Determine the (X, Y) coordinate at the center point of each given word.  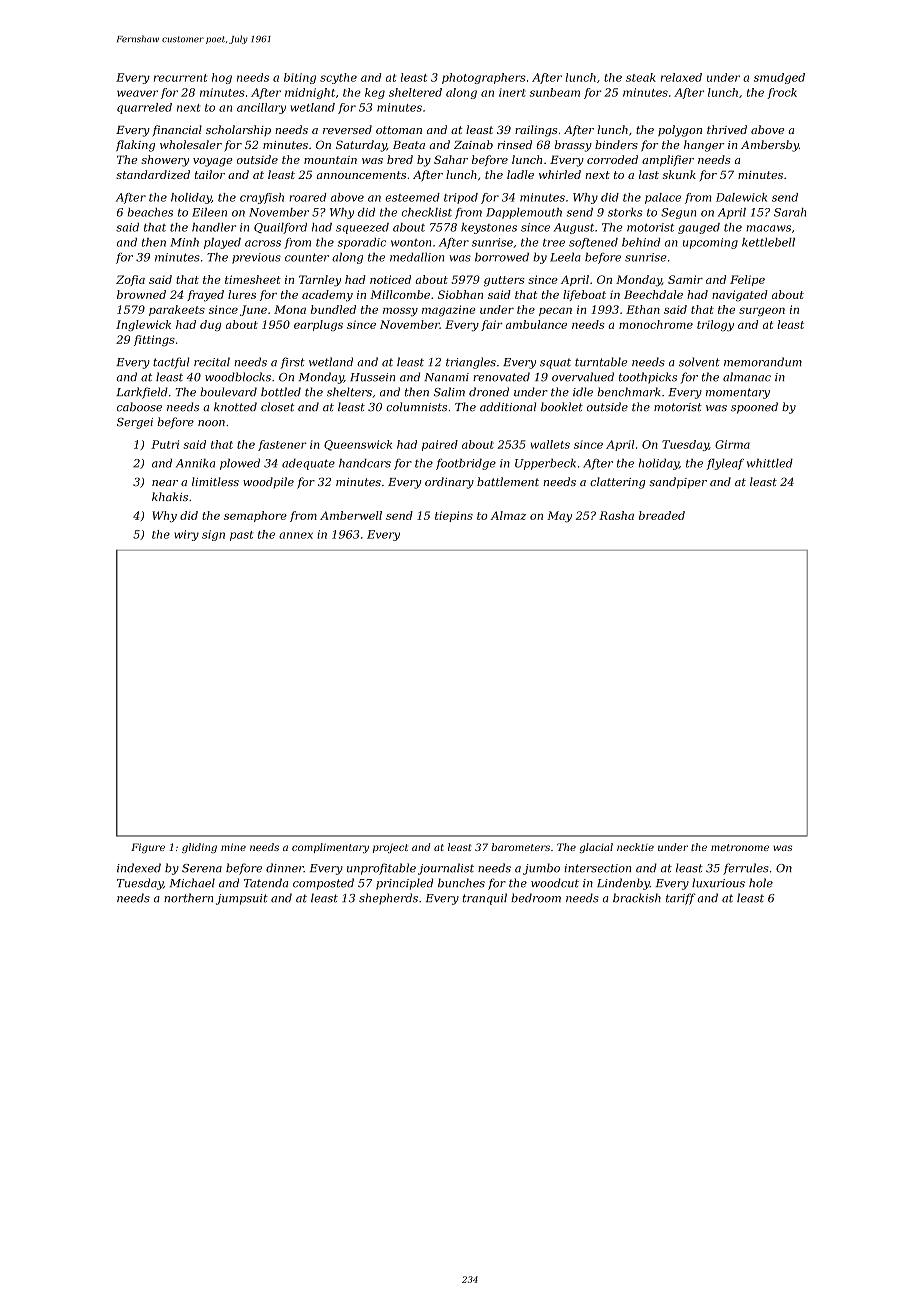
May (559, 516)
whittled (770, 463)
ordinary (449, 483)
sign (213, 535)
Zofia (130, 280)
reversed (347, 129)
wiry (186, 535)
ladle (520, 174)
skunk (679, 174)
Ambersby (770, 146)
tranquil (485, 899)
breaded (662, 515)
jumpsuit (242, 899)
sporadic (362, 243)
